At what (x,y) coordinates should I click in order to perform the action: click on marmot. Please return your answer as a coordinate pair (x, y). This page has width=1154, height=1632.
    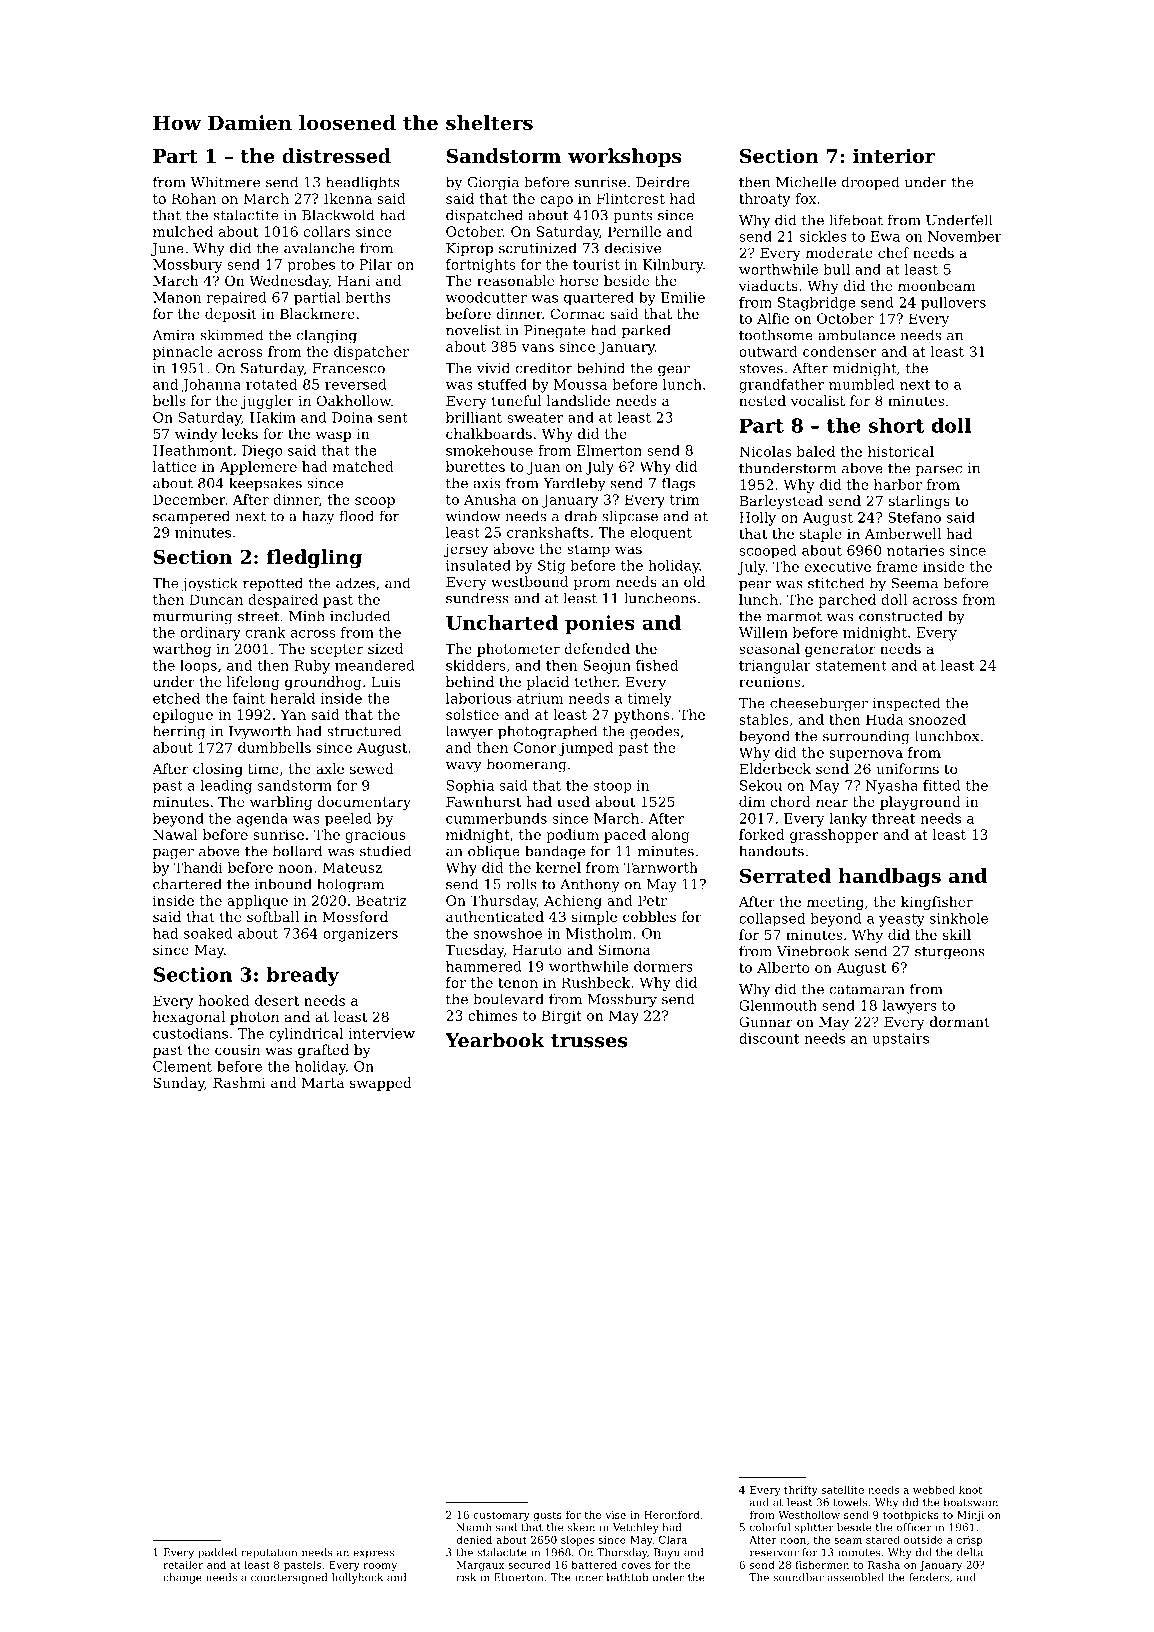
    Looking at the image, I should click on (794, 616).
